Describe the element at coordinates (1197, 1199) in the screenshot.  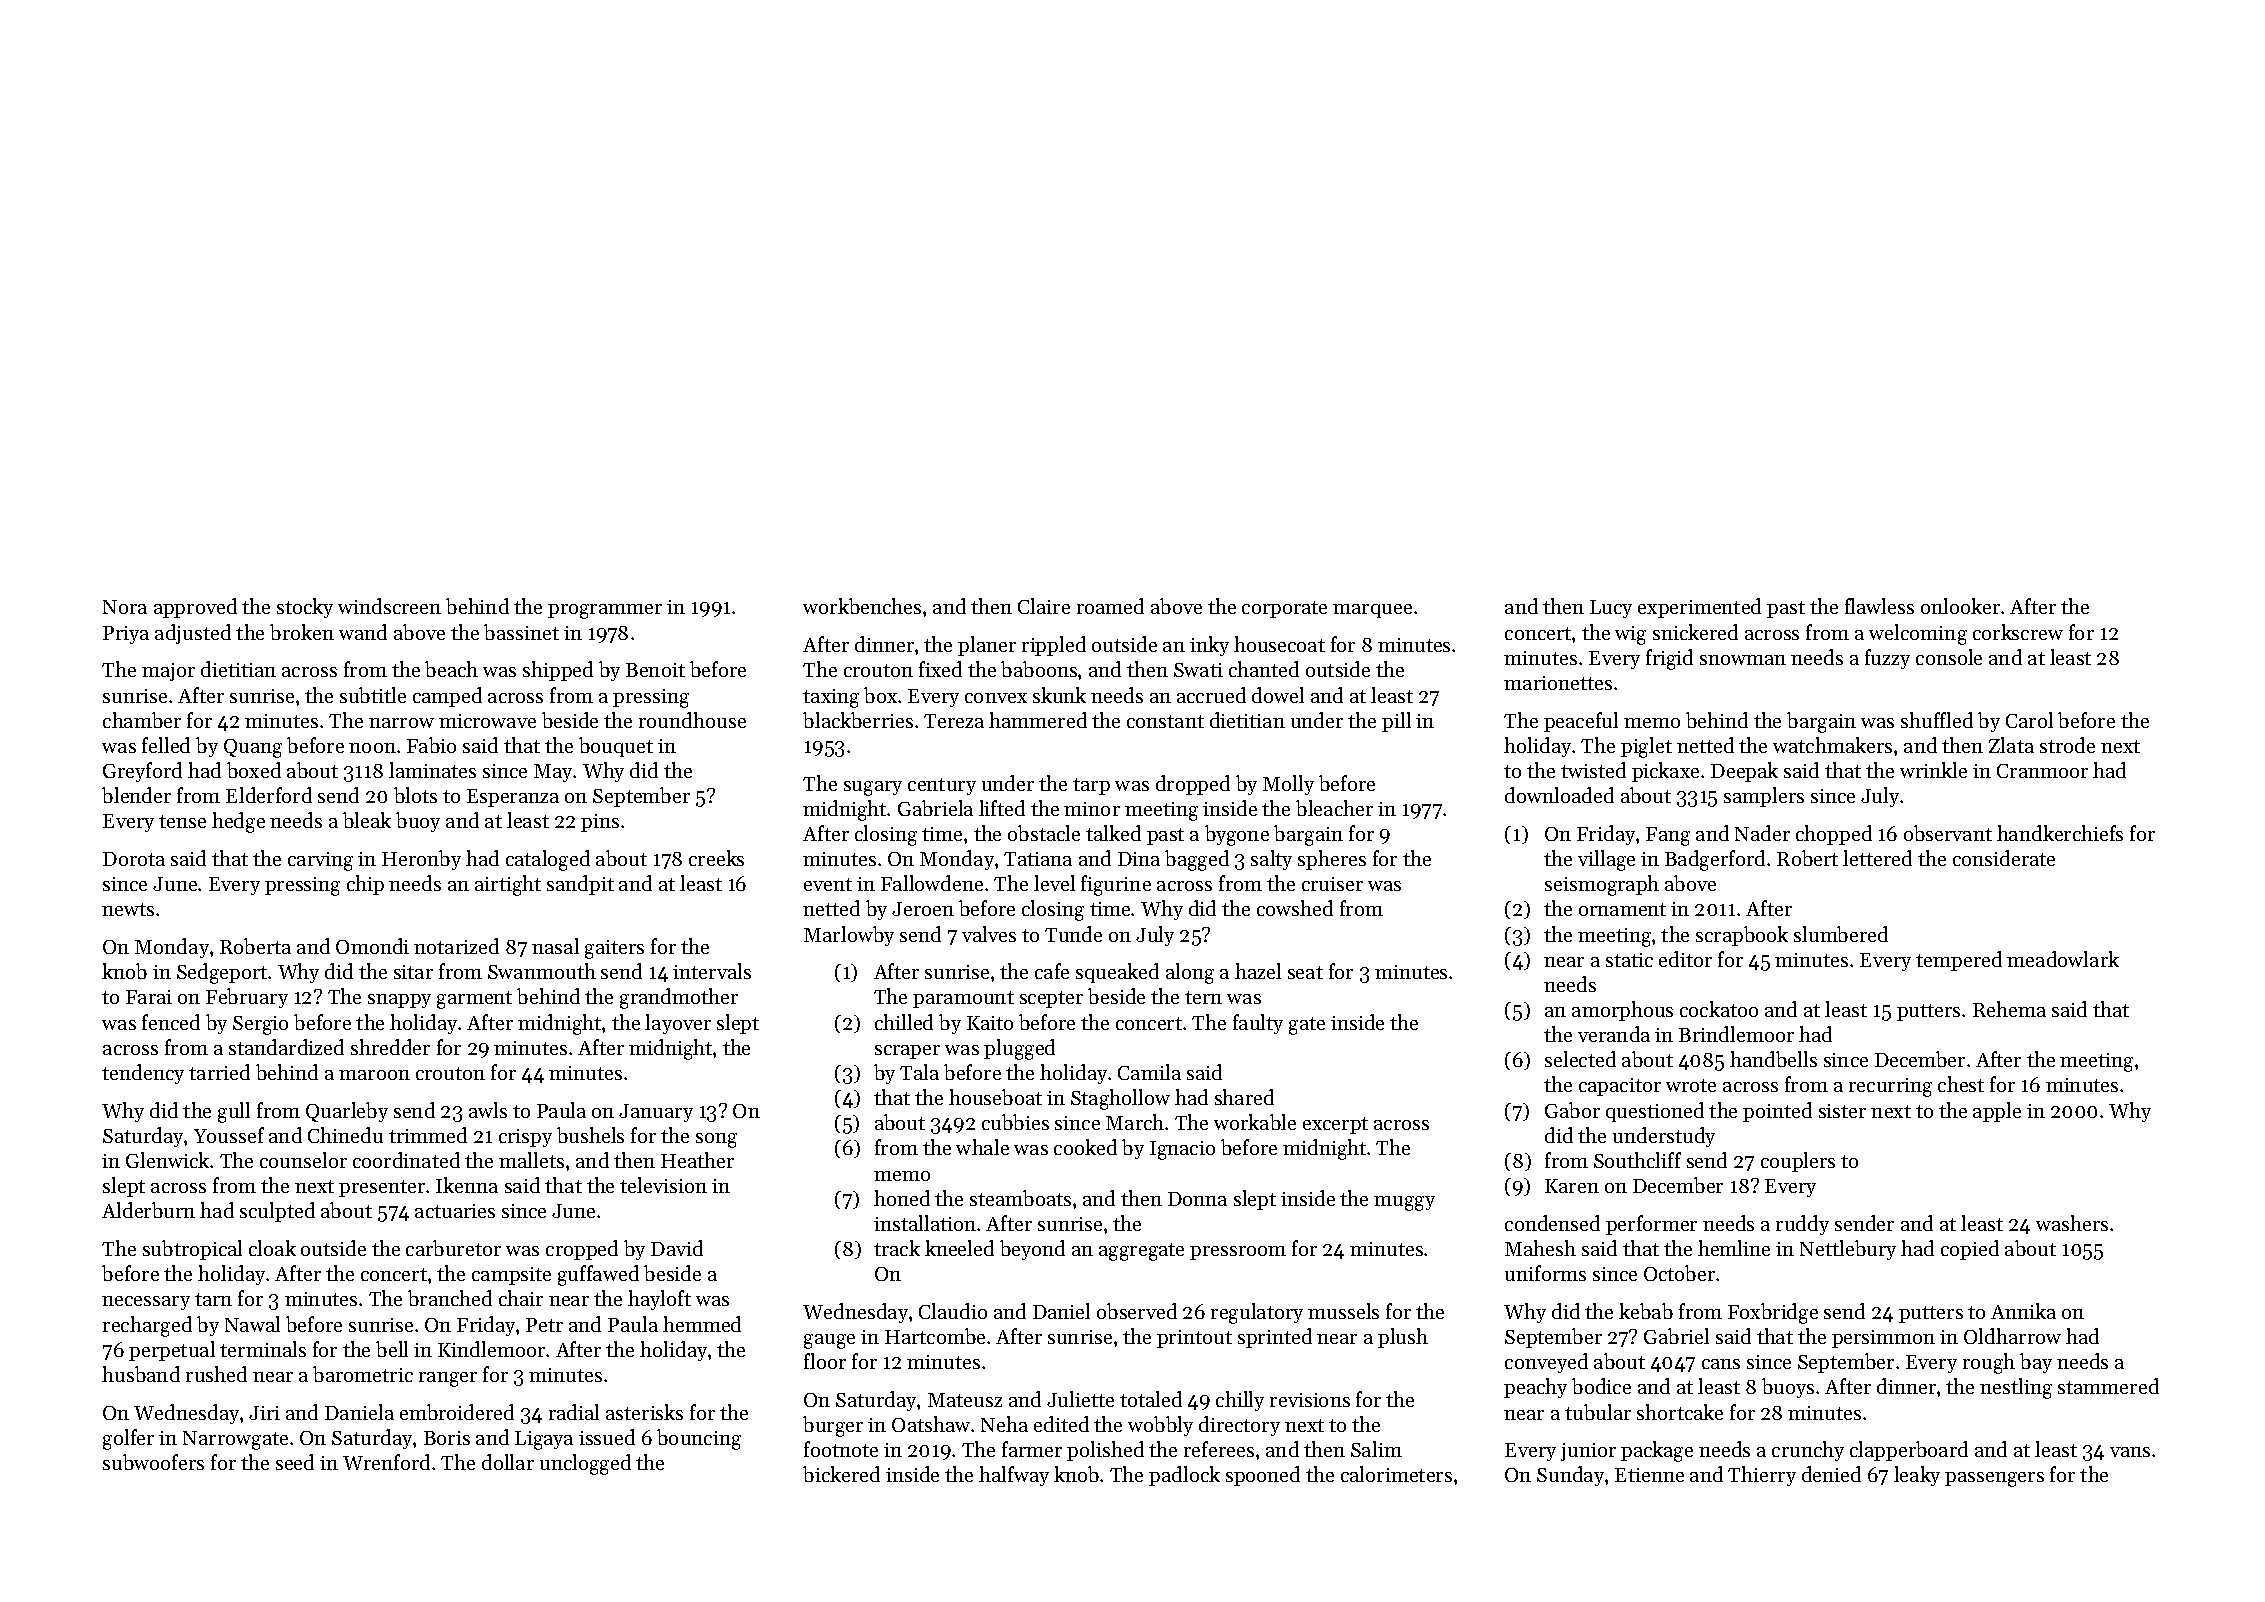
I see `Donna` at that location.
